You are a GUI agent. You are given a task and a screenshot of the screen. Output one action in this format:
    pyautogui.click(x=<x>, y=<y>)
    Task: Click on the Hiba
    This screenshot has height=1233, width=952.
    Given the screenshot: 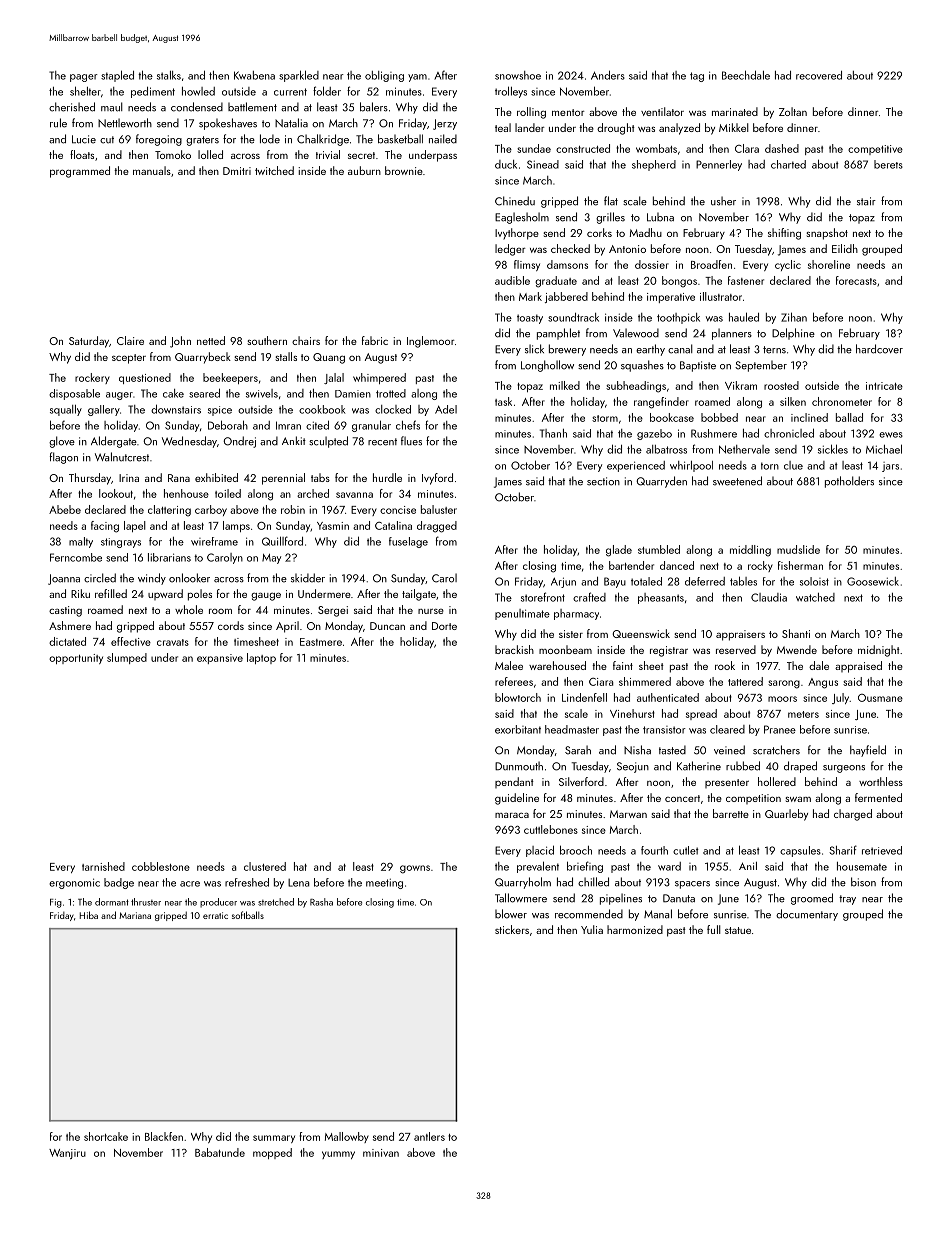 What is the action you would take?
    pyautogui.click(x=89, y=915)
